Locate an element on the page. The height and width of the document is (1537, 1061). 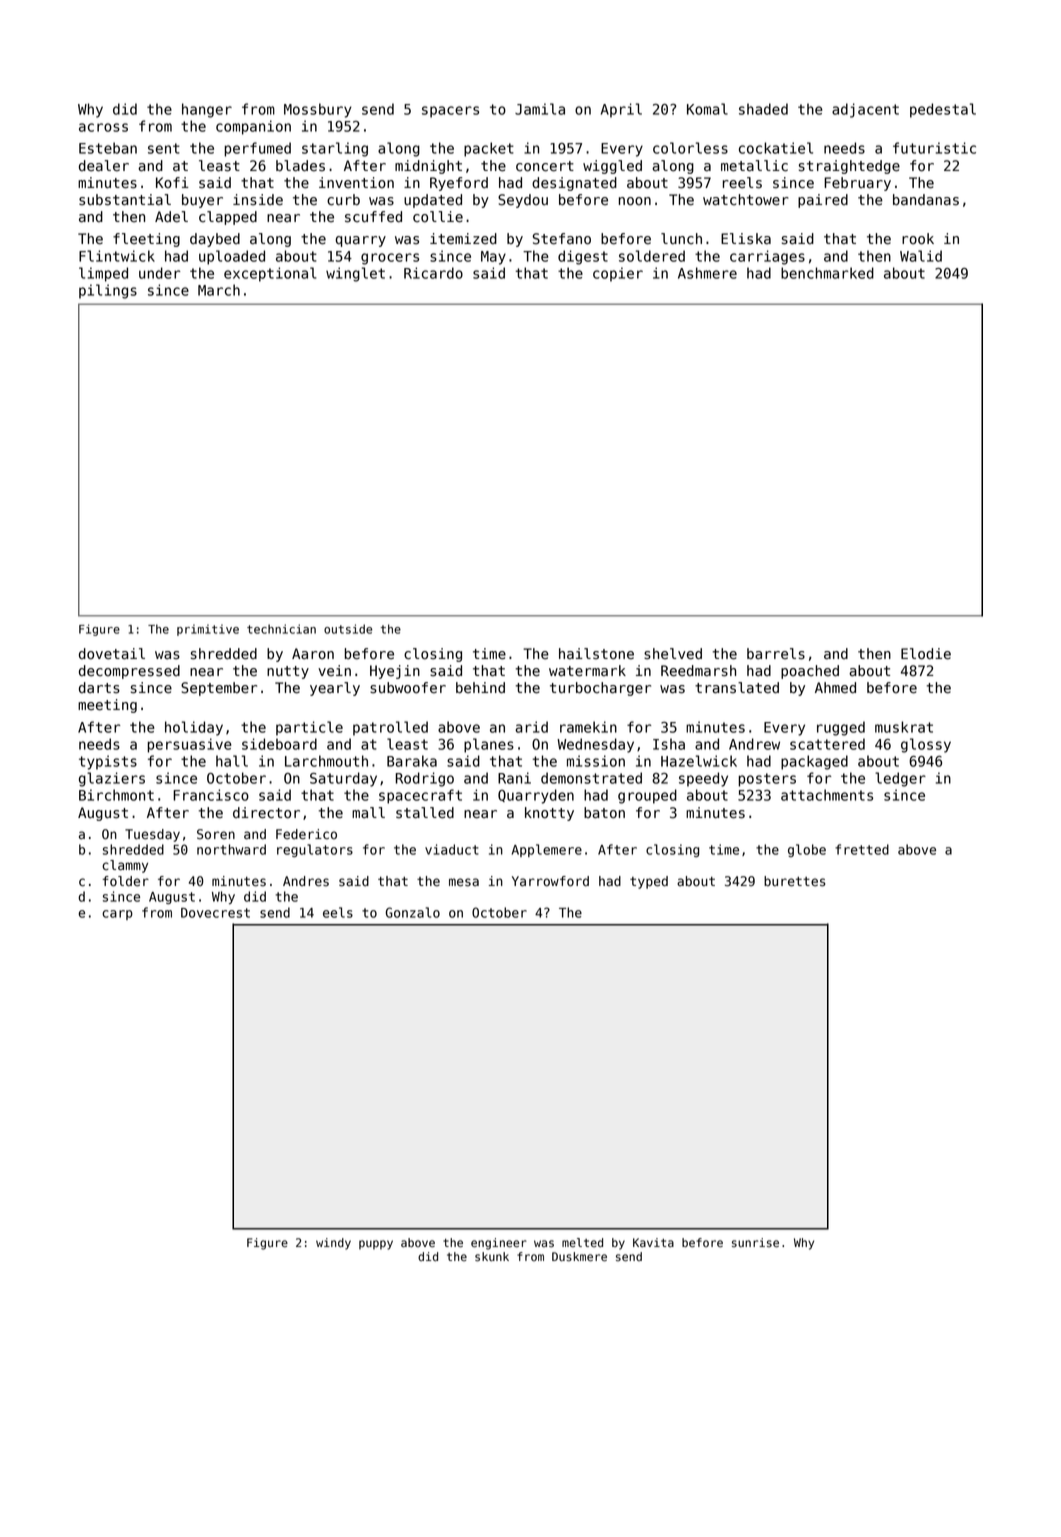
grocers is located at coordinates (390, 259).
